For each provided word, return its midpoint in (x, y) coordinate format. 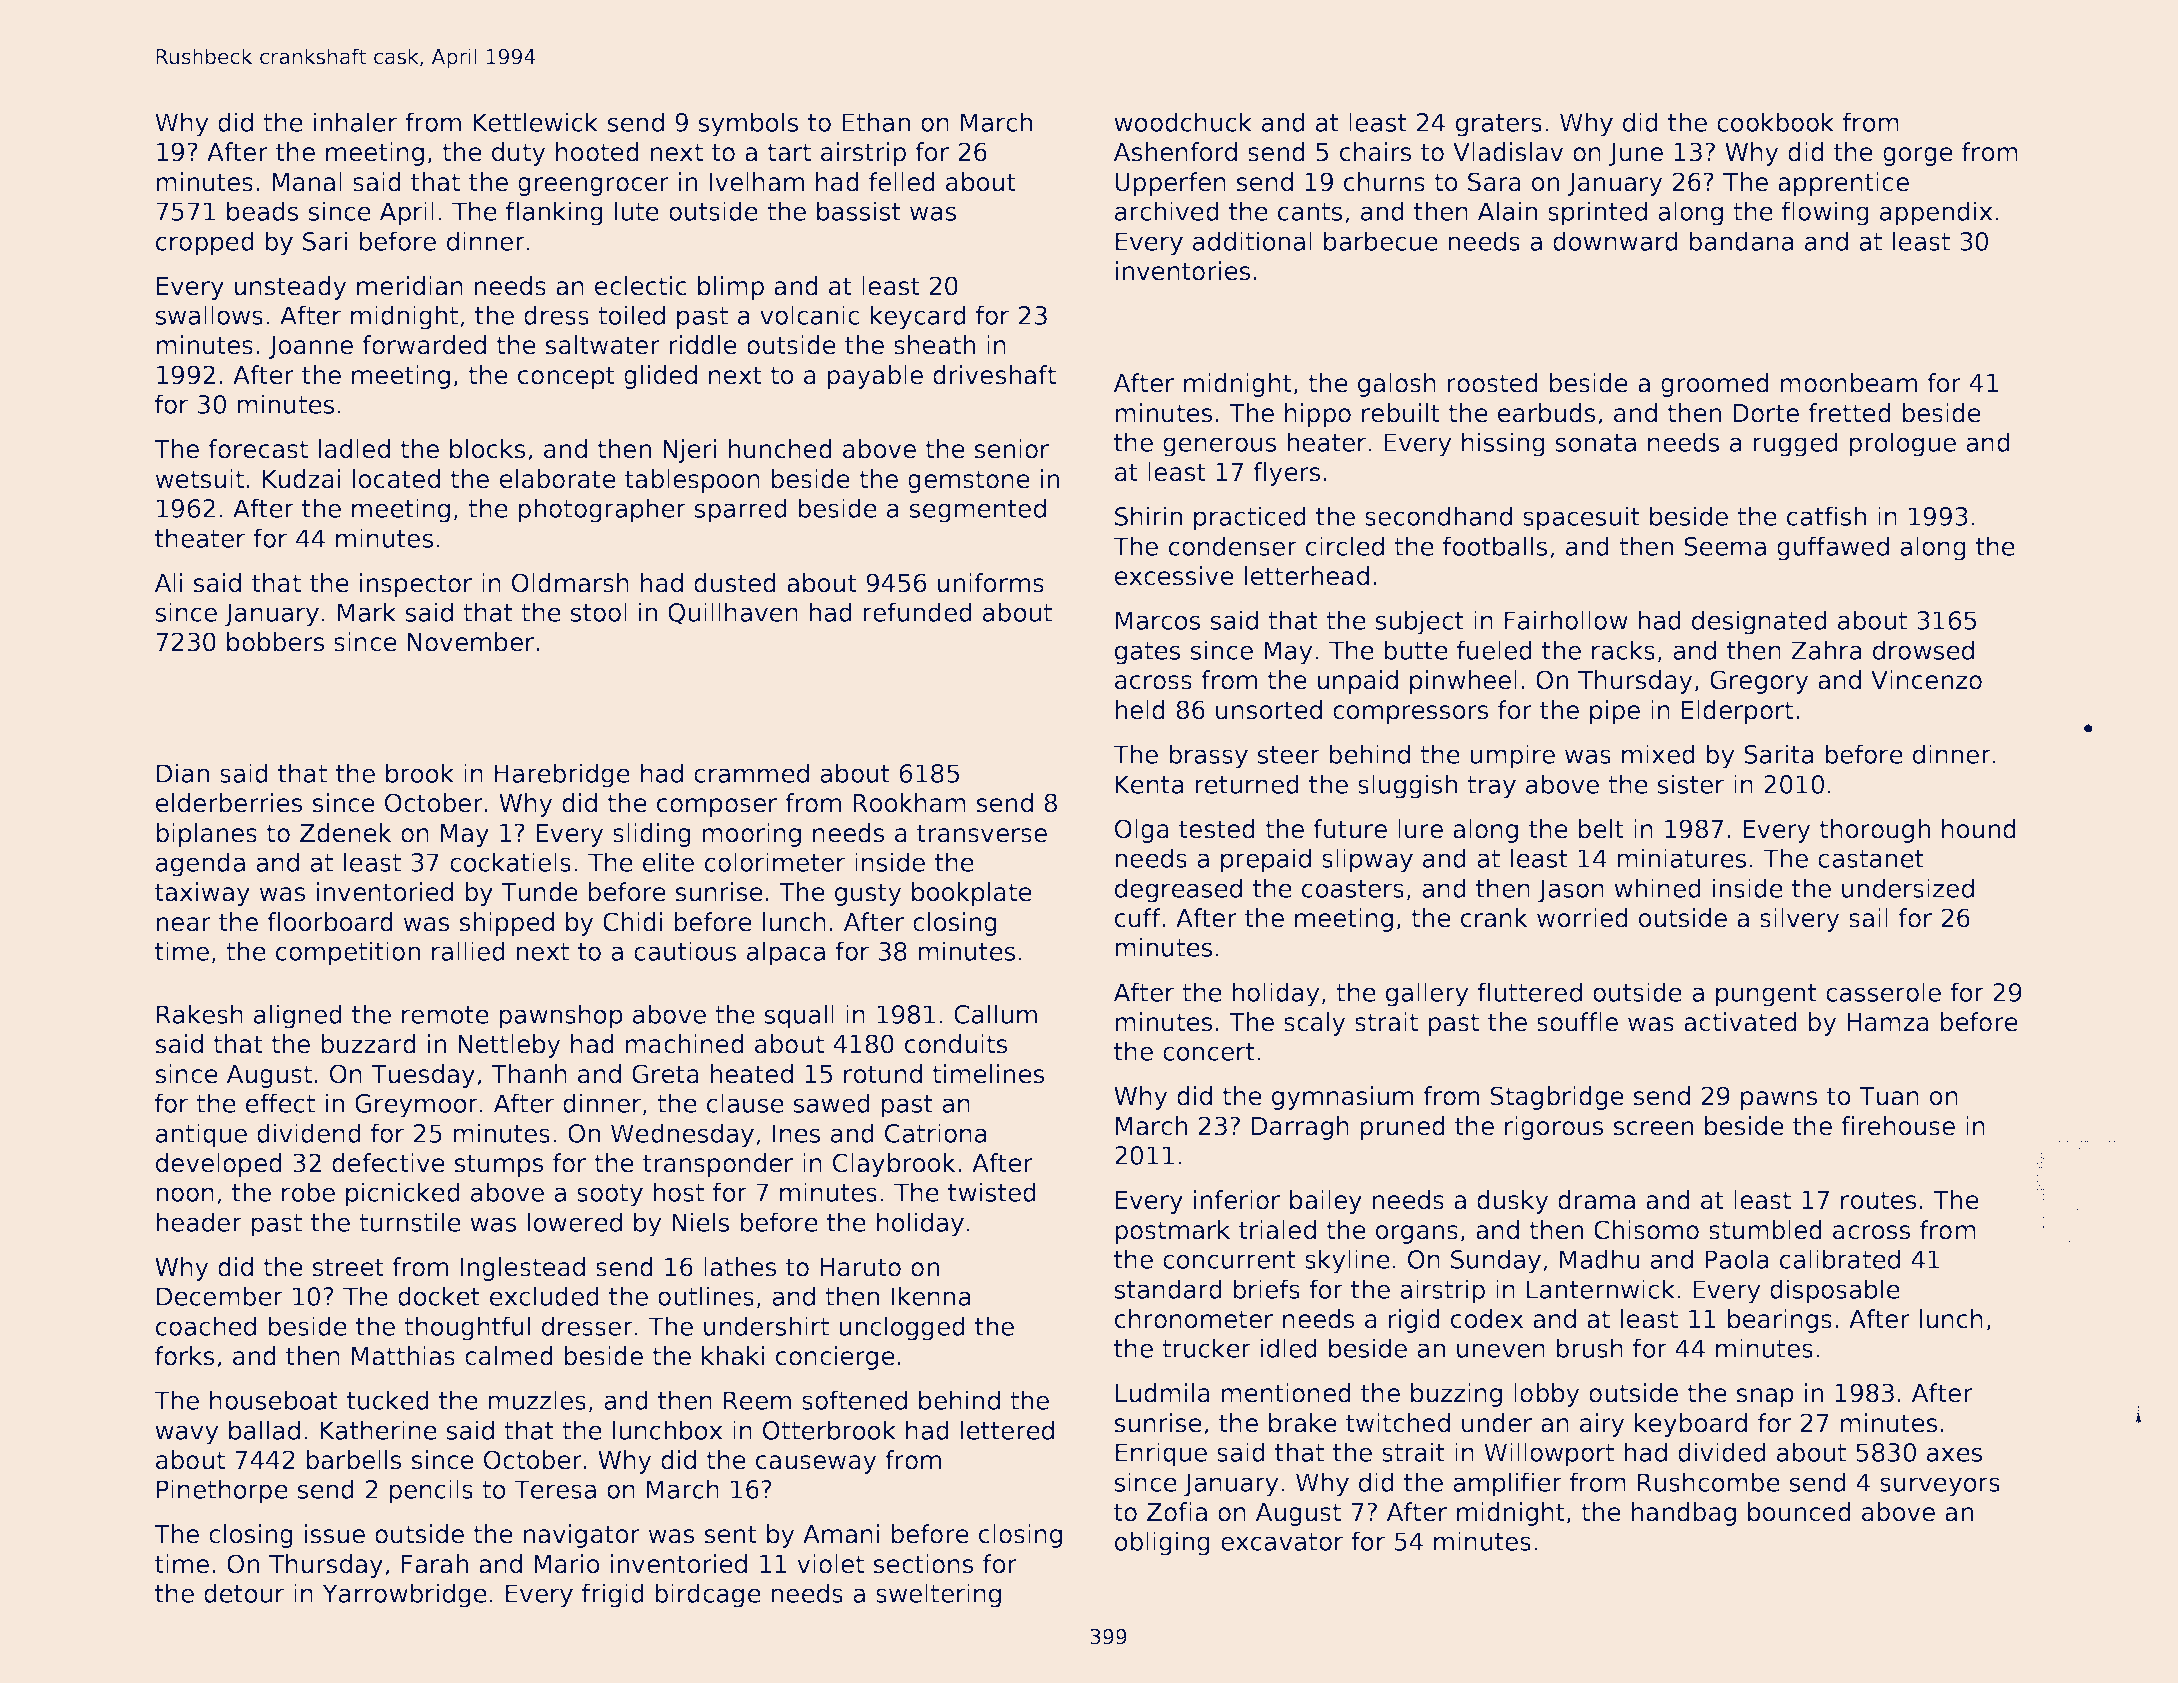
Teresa (555, 1489)
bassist (859, 211)
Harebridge (562, 775)
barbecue (1381, 241)
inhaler (355, 122)
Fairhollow (1566, 620)
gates (1147, 653)
